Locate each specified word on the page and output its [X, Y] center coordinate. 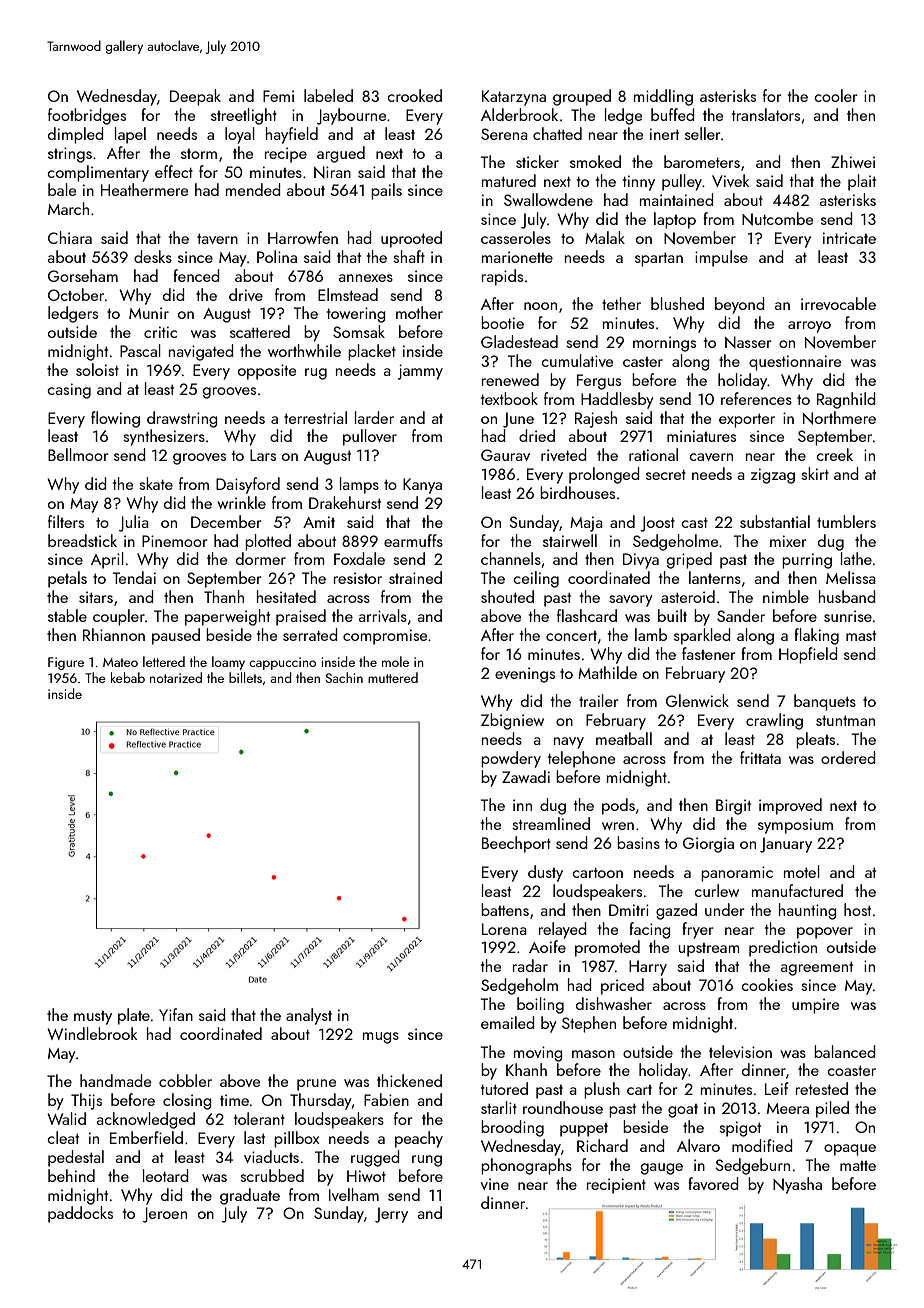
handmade [115, 1080]
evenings [525, 675]
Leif [777, 1088]
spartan [659, 259]
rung [427, 1161]
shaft [409, 256]
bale [62, 189]
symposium [795, 826]
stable [67, 615]
